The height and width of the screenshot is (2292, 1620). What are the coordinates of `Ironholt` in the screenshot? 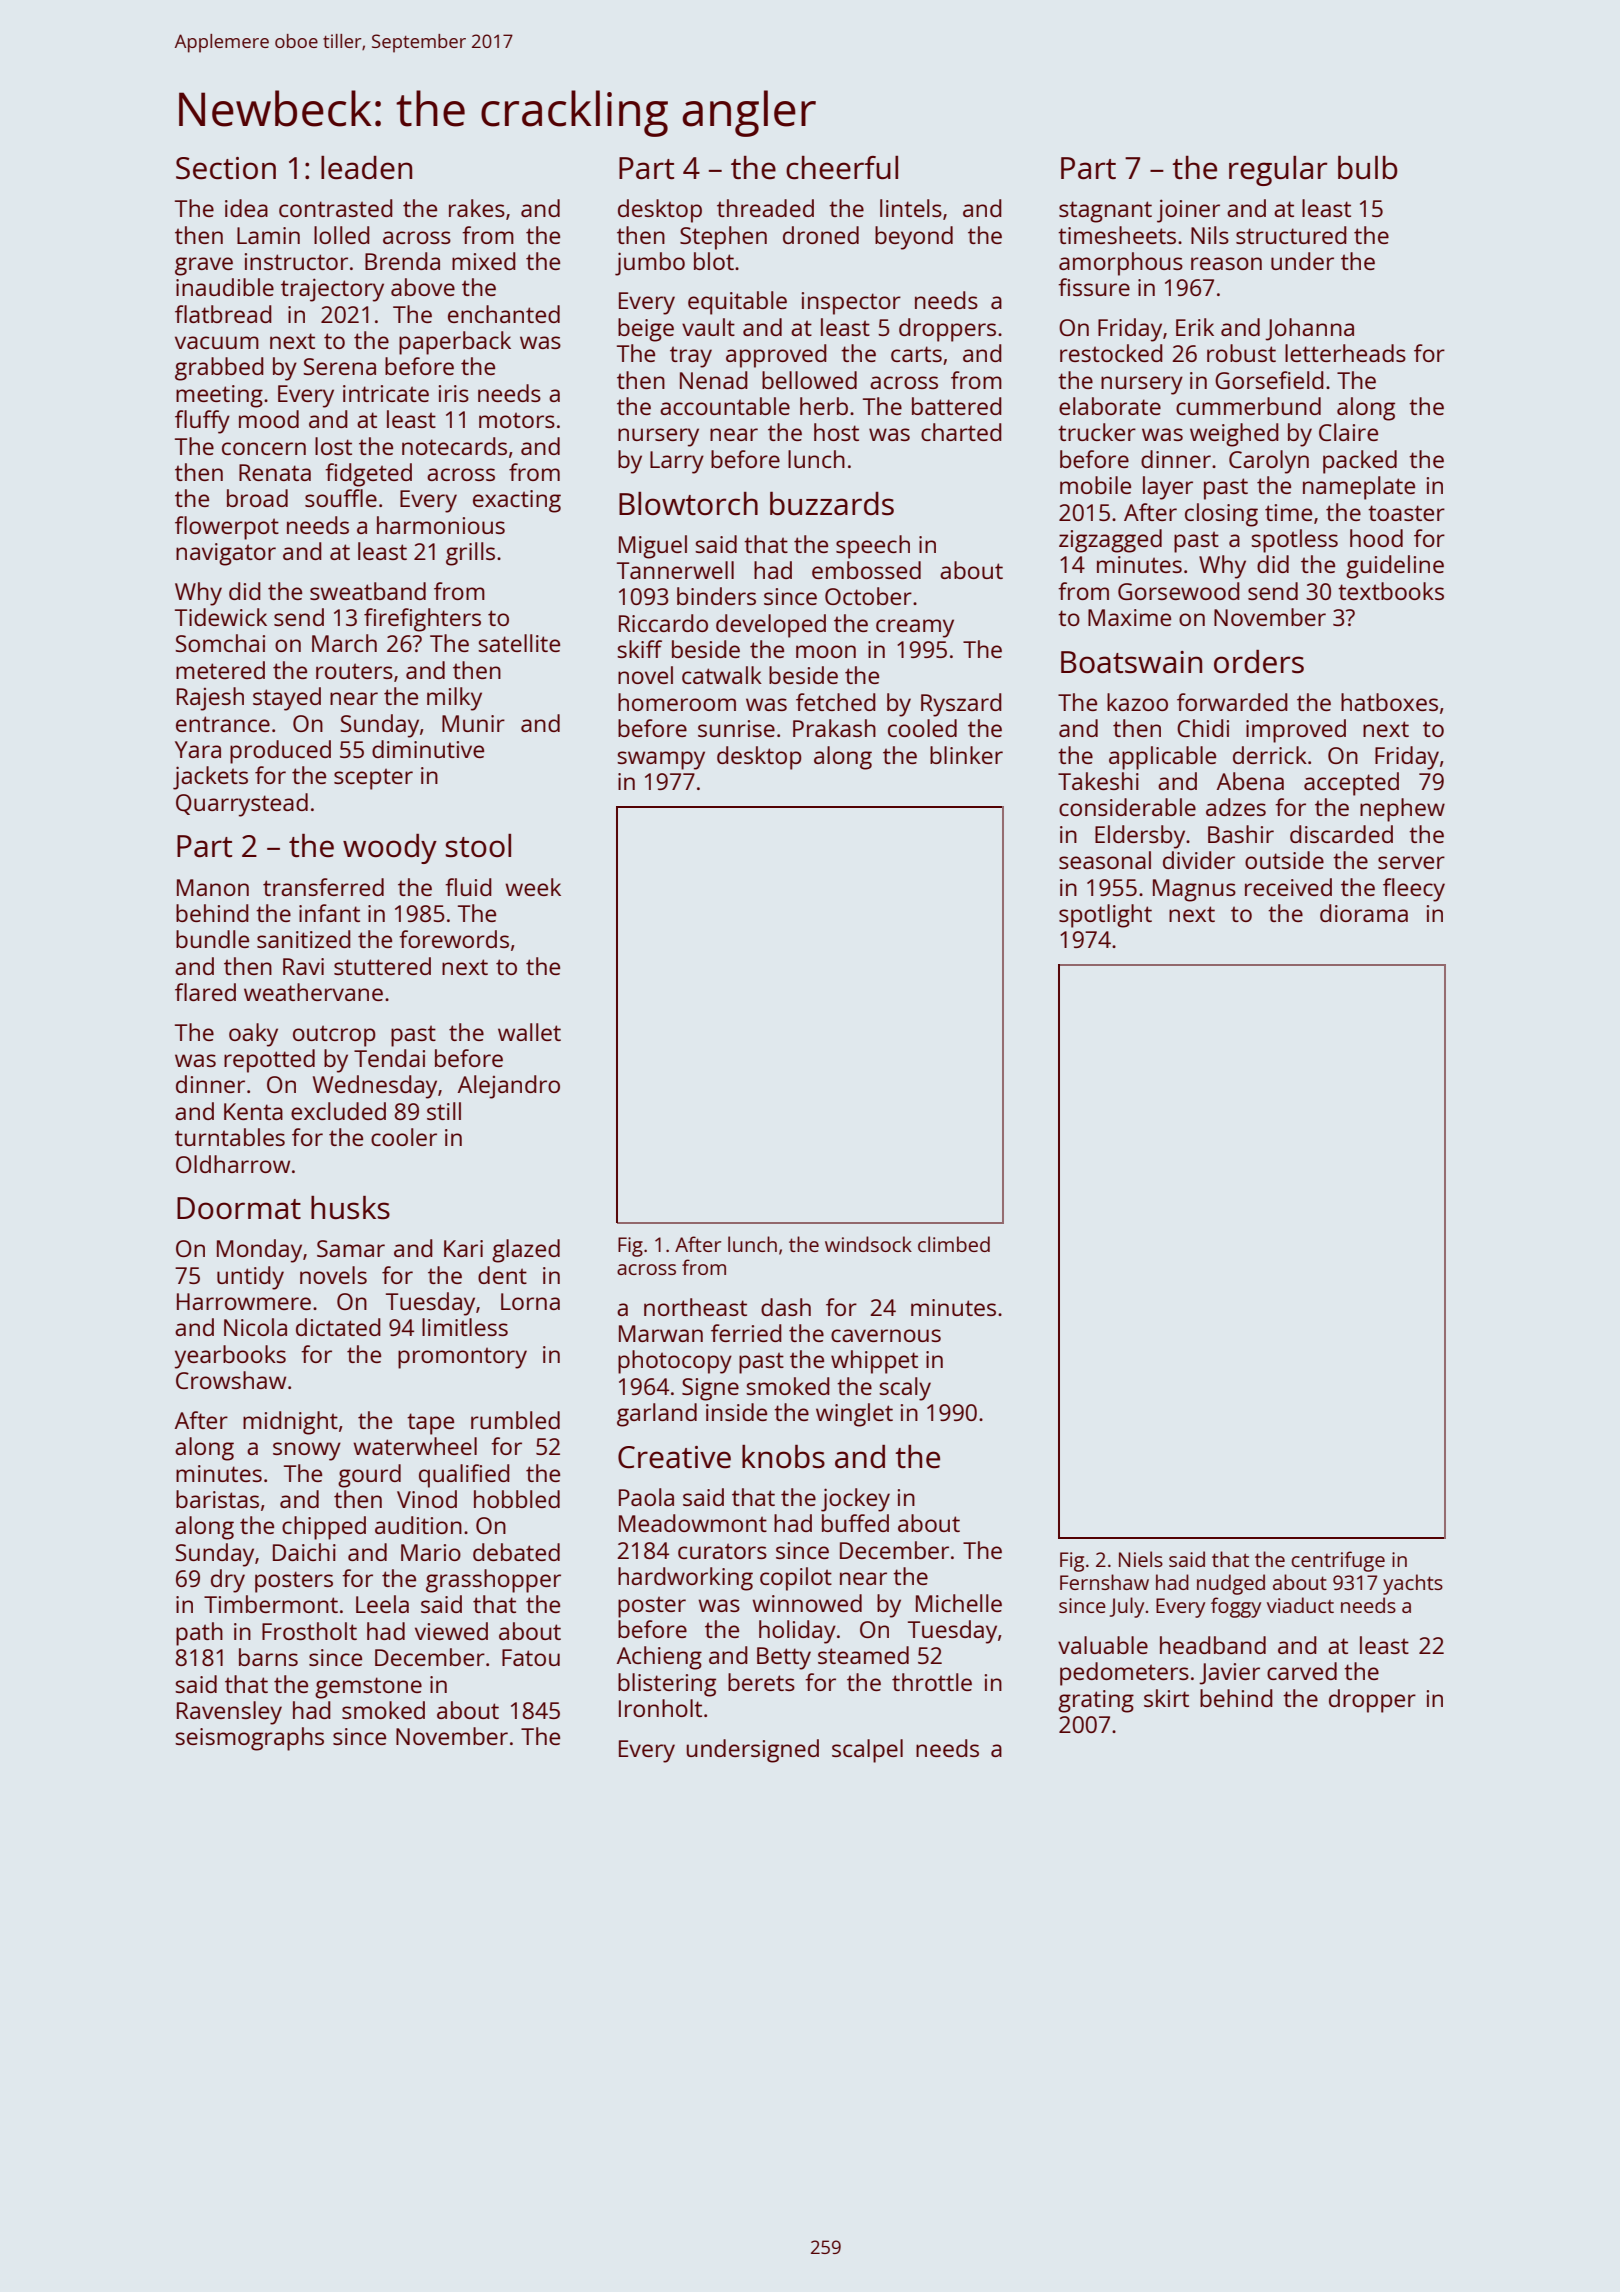 It's located at (660, 1708).
